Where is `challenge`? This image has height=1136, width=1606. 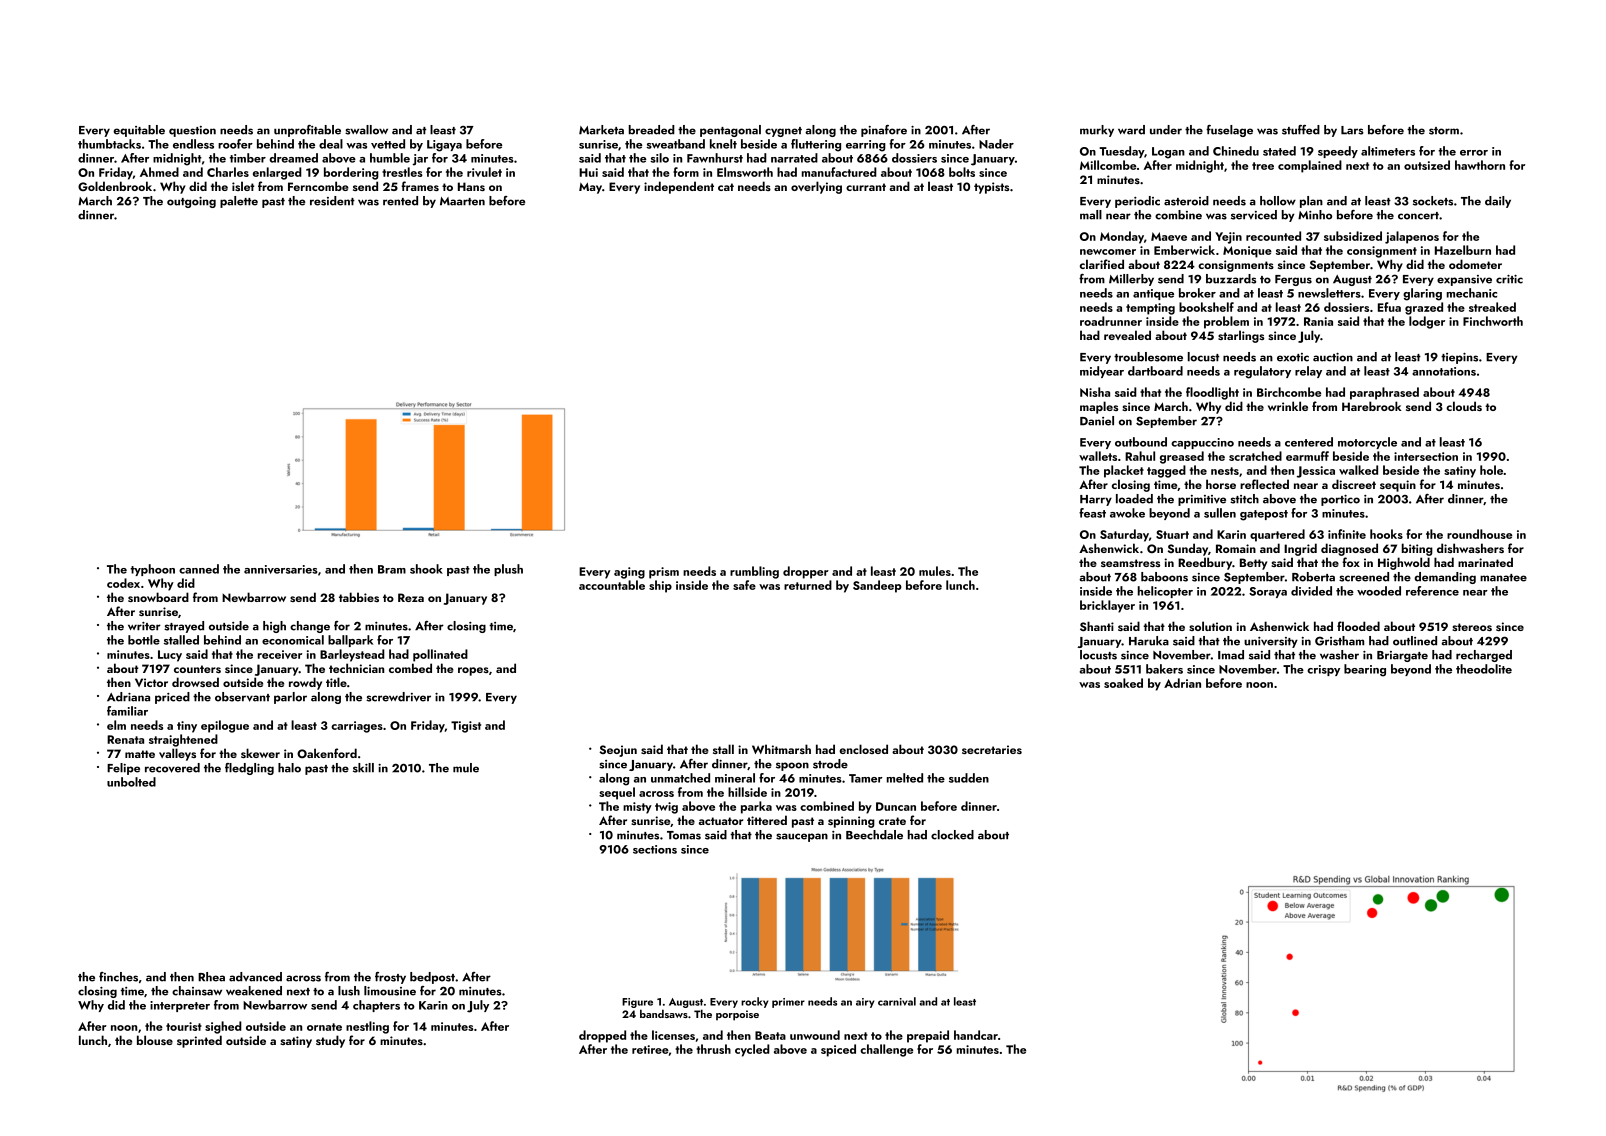 challenge is located at coordinates (886, 1050).
